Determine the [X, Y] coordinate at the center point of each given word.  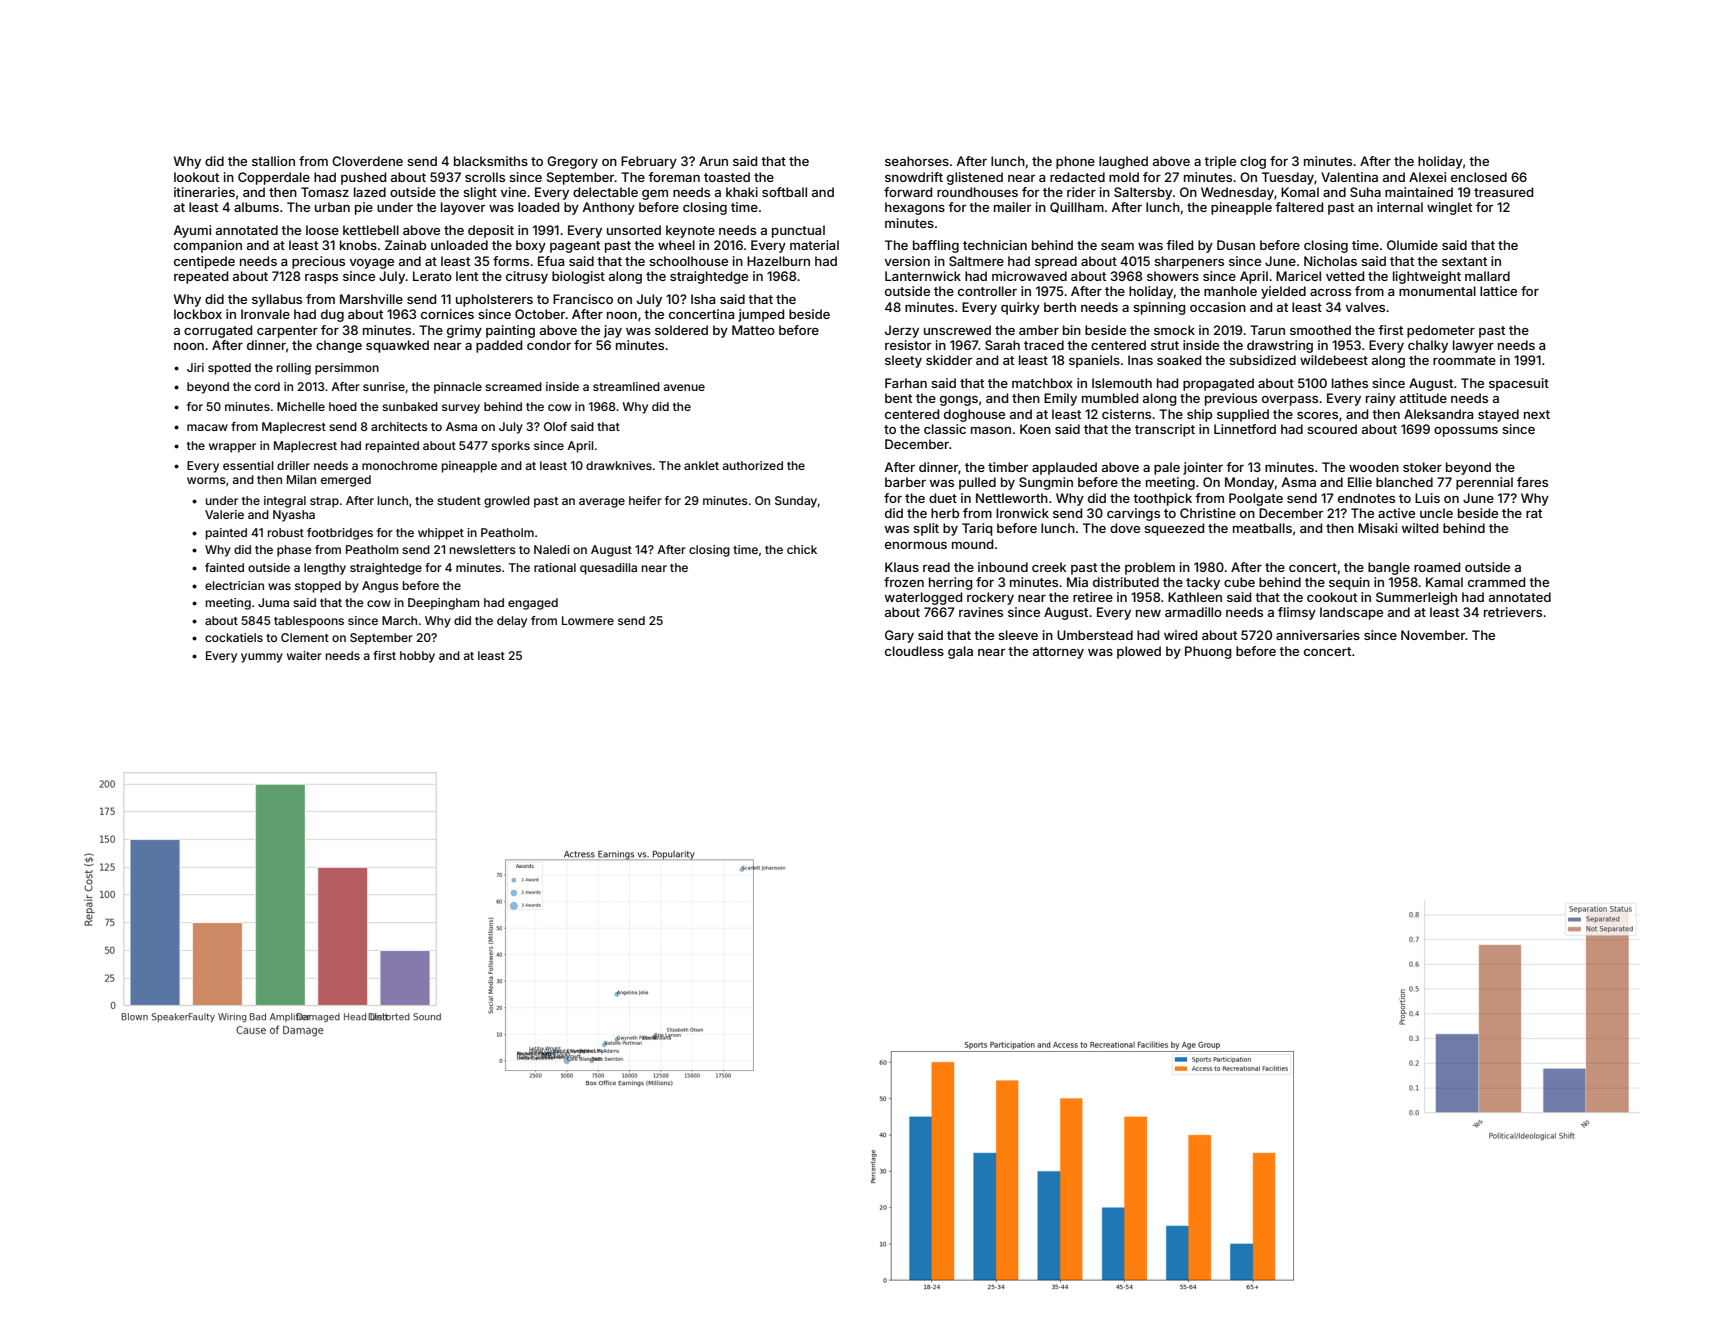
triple [1220, 162]
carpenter [287, 332]
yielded [1283, 292]
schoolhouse [688, 261]
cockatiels [234, 637]
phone [1075, 162]
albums [256, 207]
